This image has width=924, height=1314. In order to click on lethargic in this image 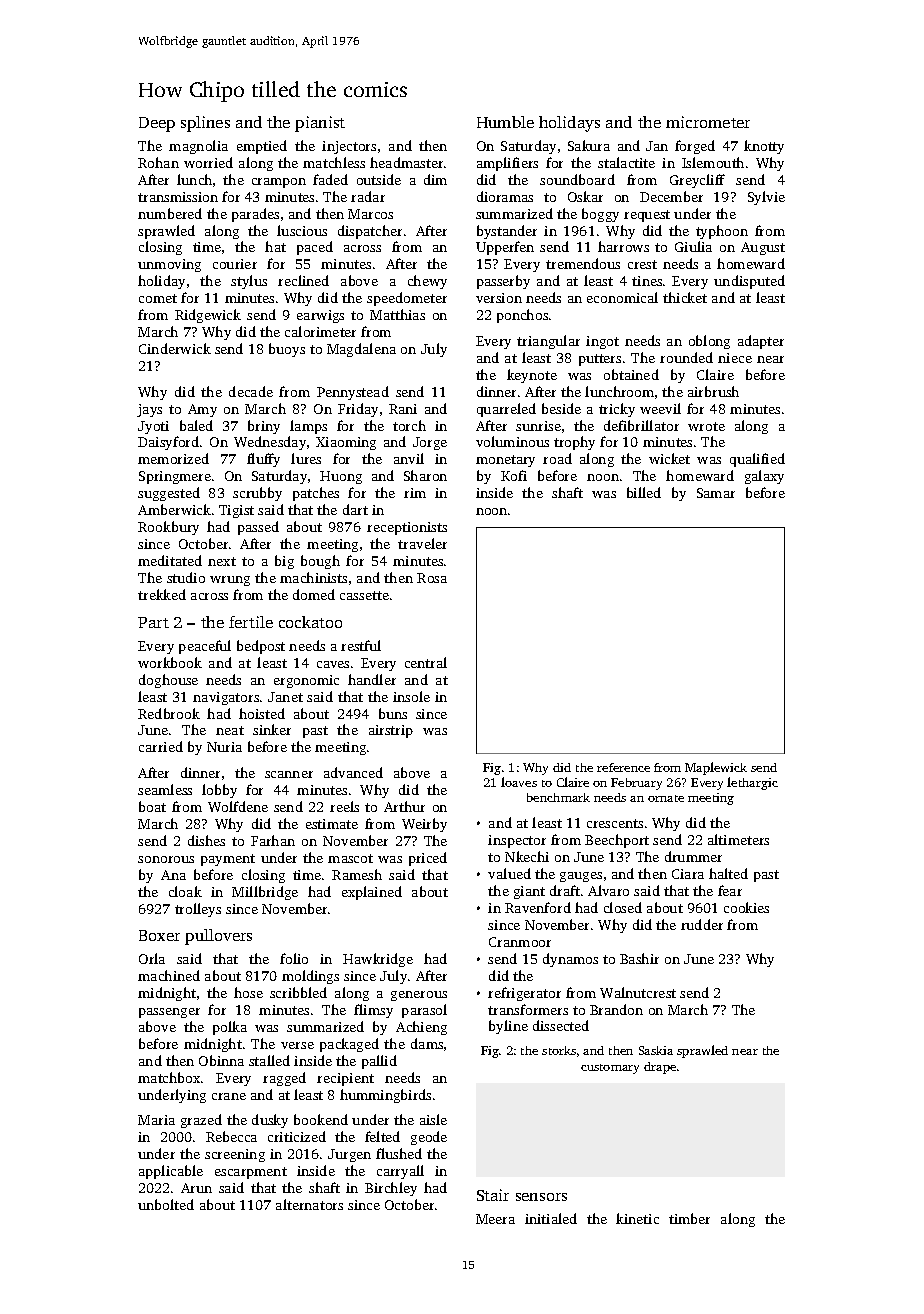, I will do `click(752, 783)`.
